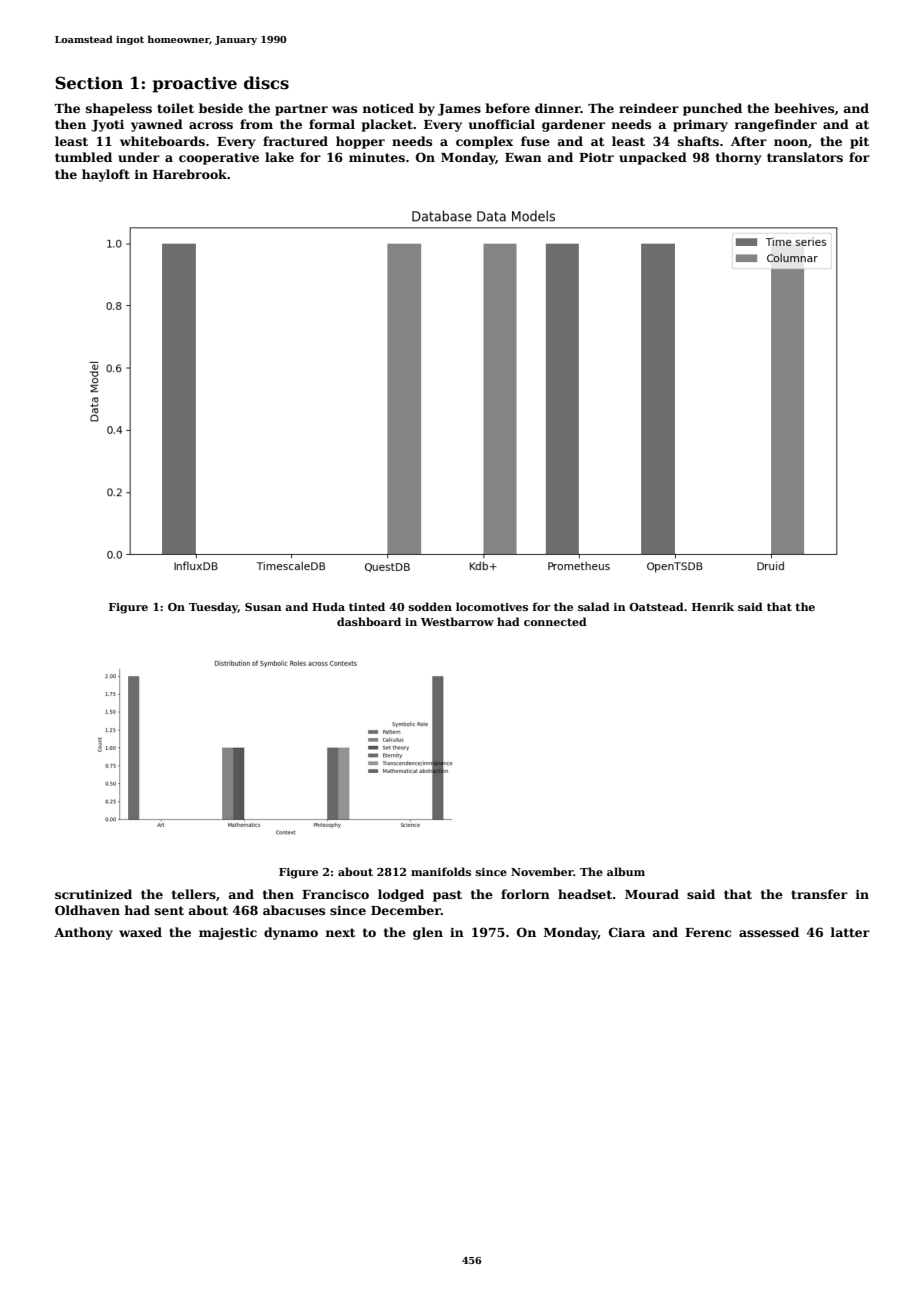 The image size is (924, 1308). What do you see at coordinates (140, 932) in the screenshot?
I see `waxed` at bounding box center [140, 932].
